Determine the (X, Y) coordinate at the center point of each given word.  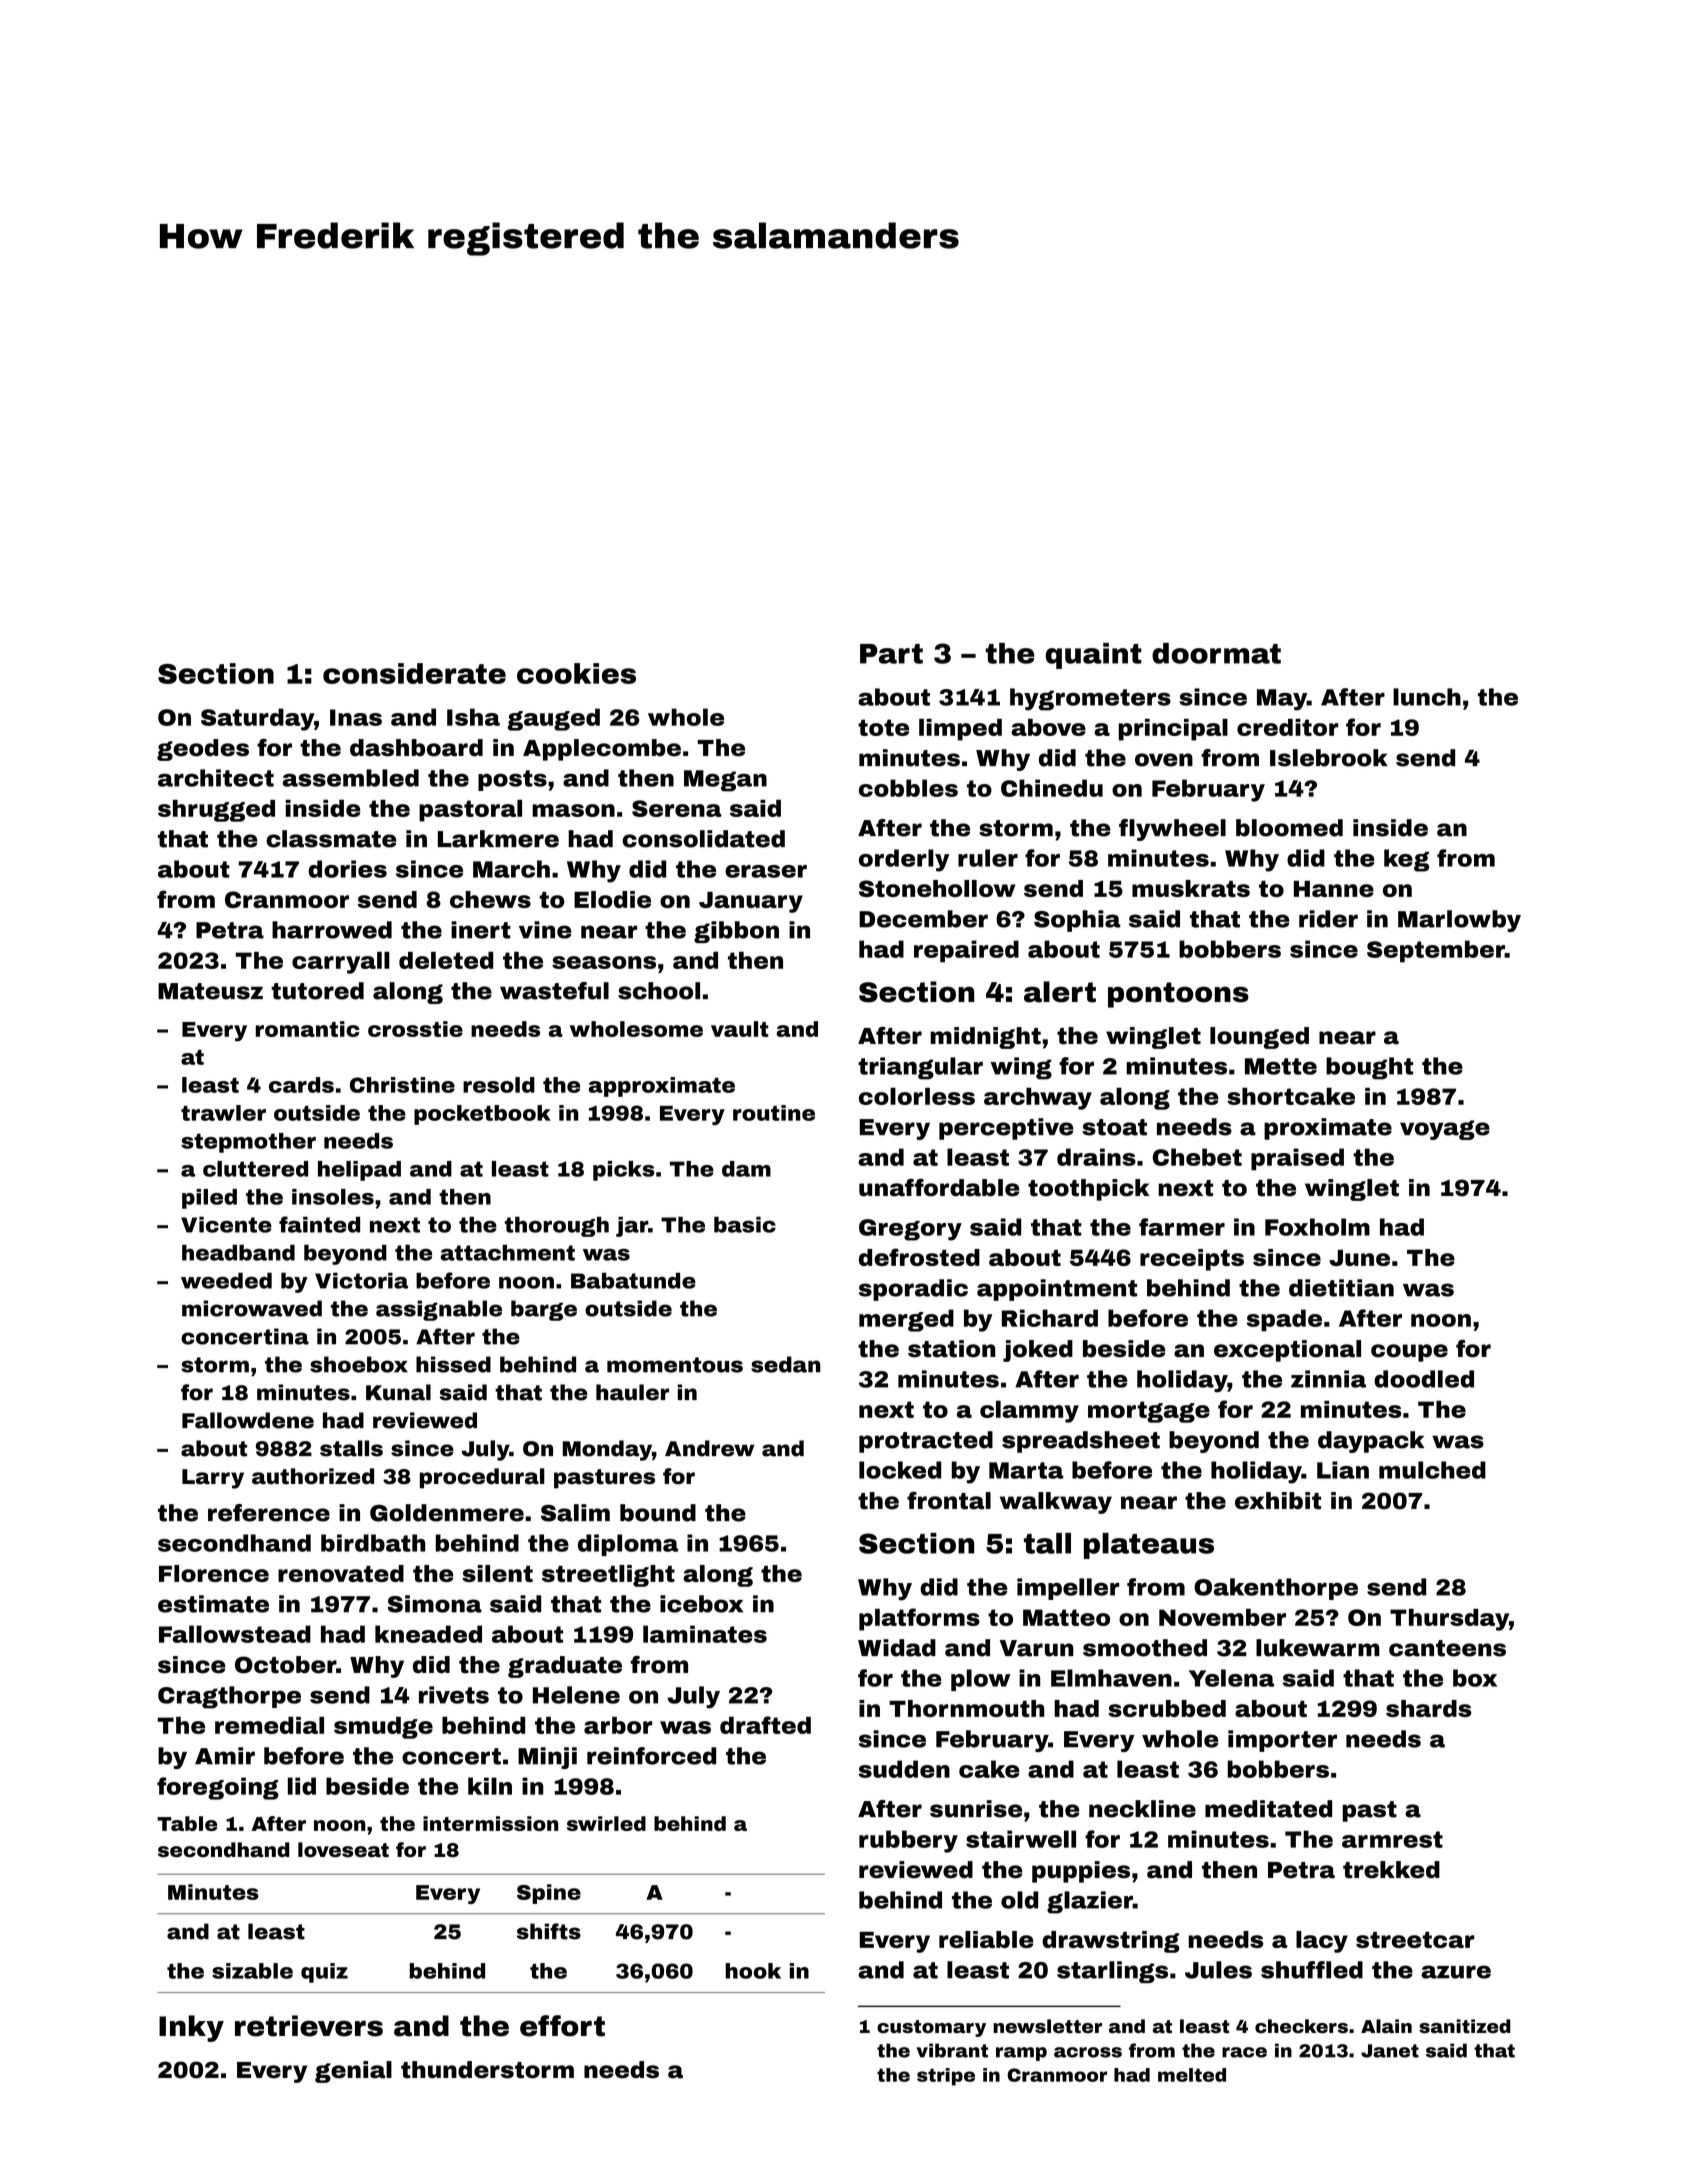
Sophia (1077, 921)
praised (1297, 1159)
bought (1369, 1068)
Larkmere (498, 839)
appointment (1057, 1290)
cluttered (255, 1169)
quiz (324, 1973)
